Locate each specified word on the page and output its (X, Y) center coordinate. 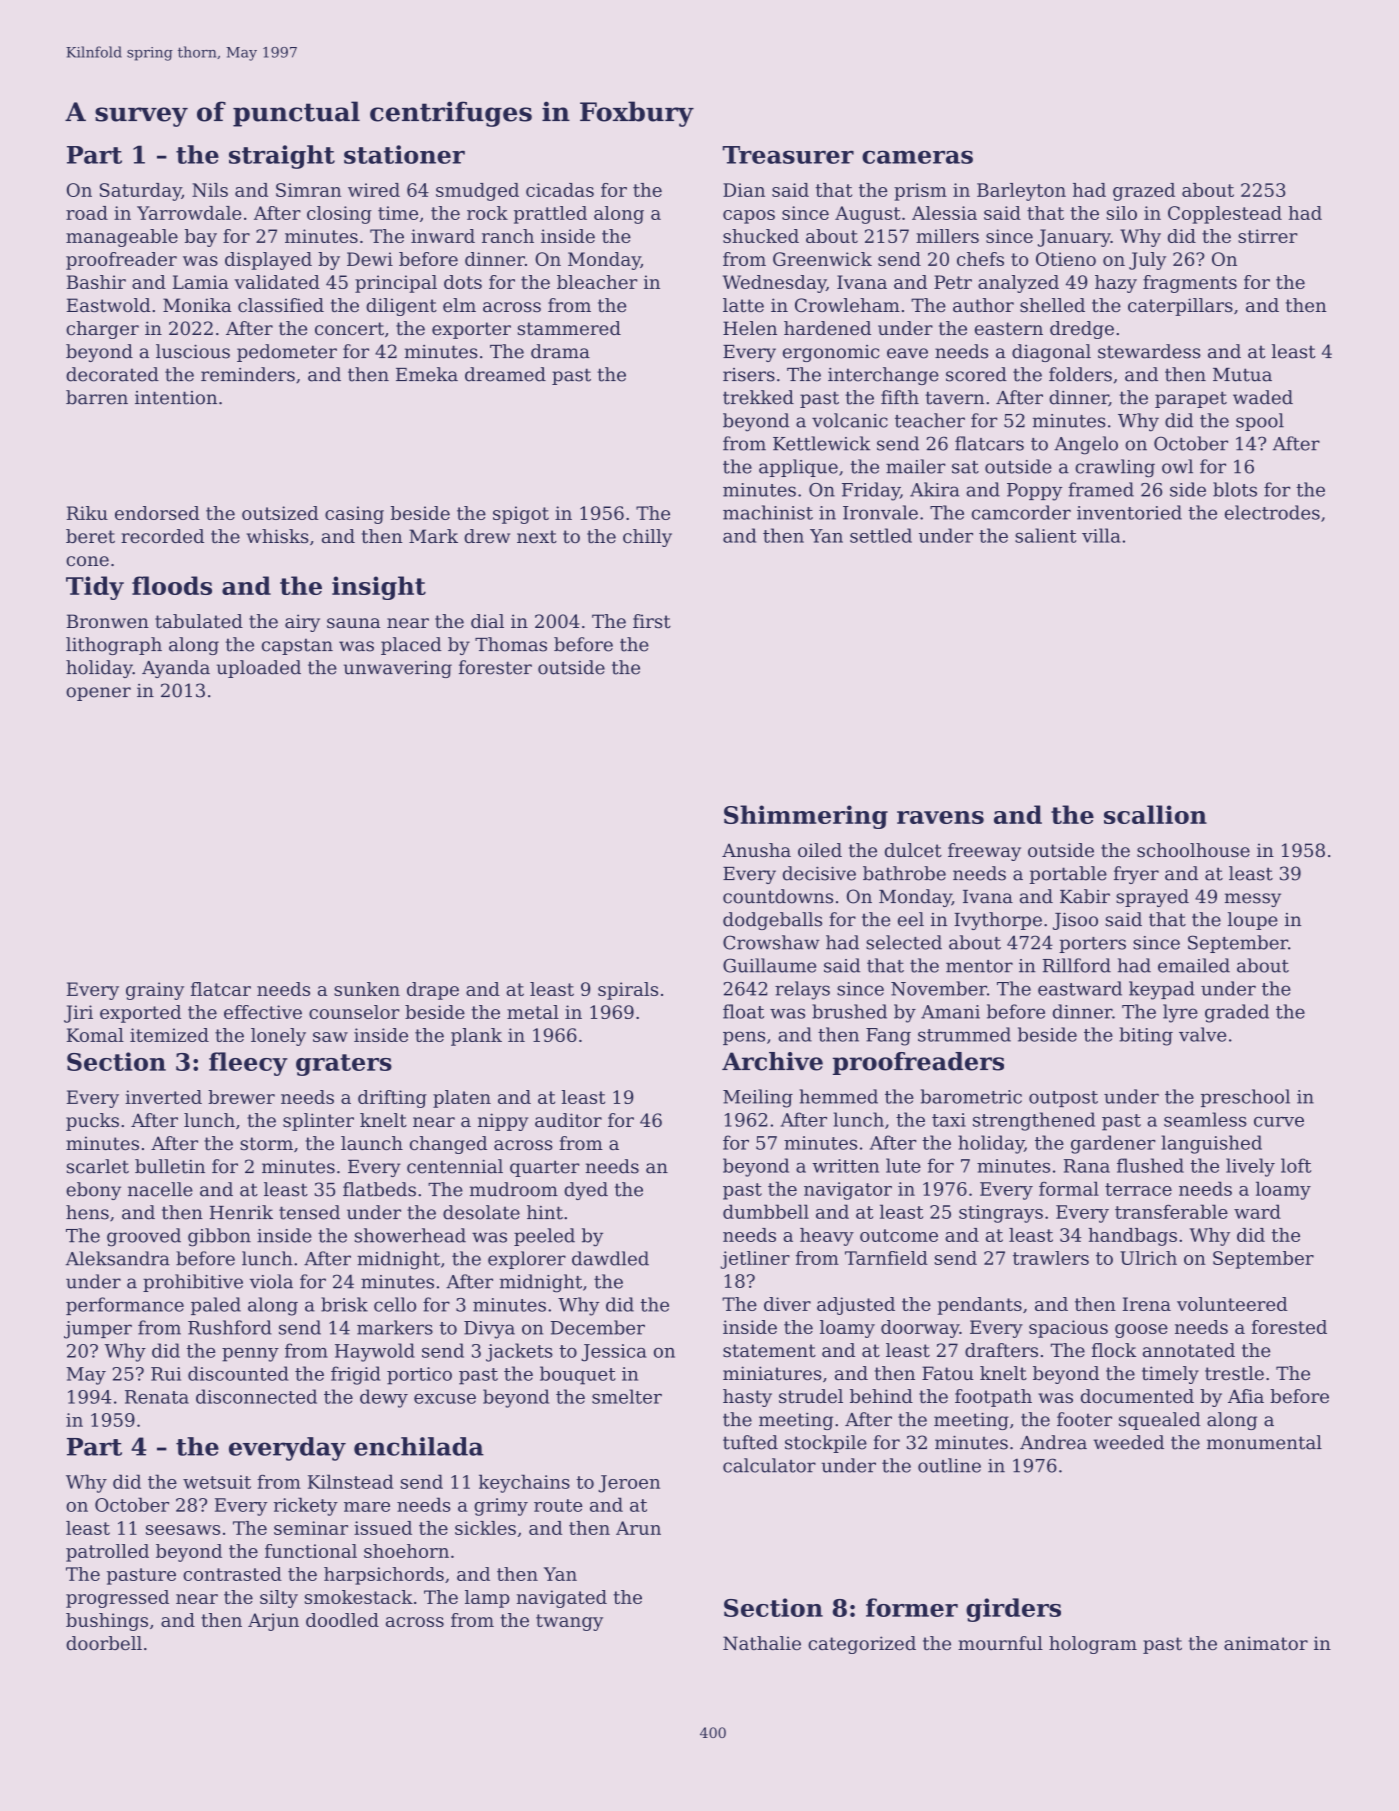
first (652, 621)
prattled (550, 215)
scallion (1155, 814)
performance (125, 1306)
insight (379, 588)
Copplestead (1225, 215)
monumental (1264, 1442)
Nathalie (762, 1643)
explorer (527, 1260)
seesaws (183, 1530)
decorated (112, 374)
